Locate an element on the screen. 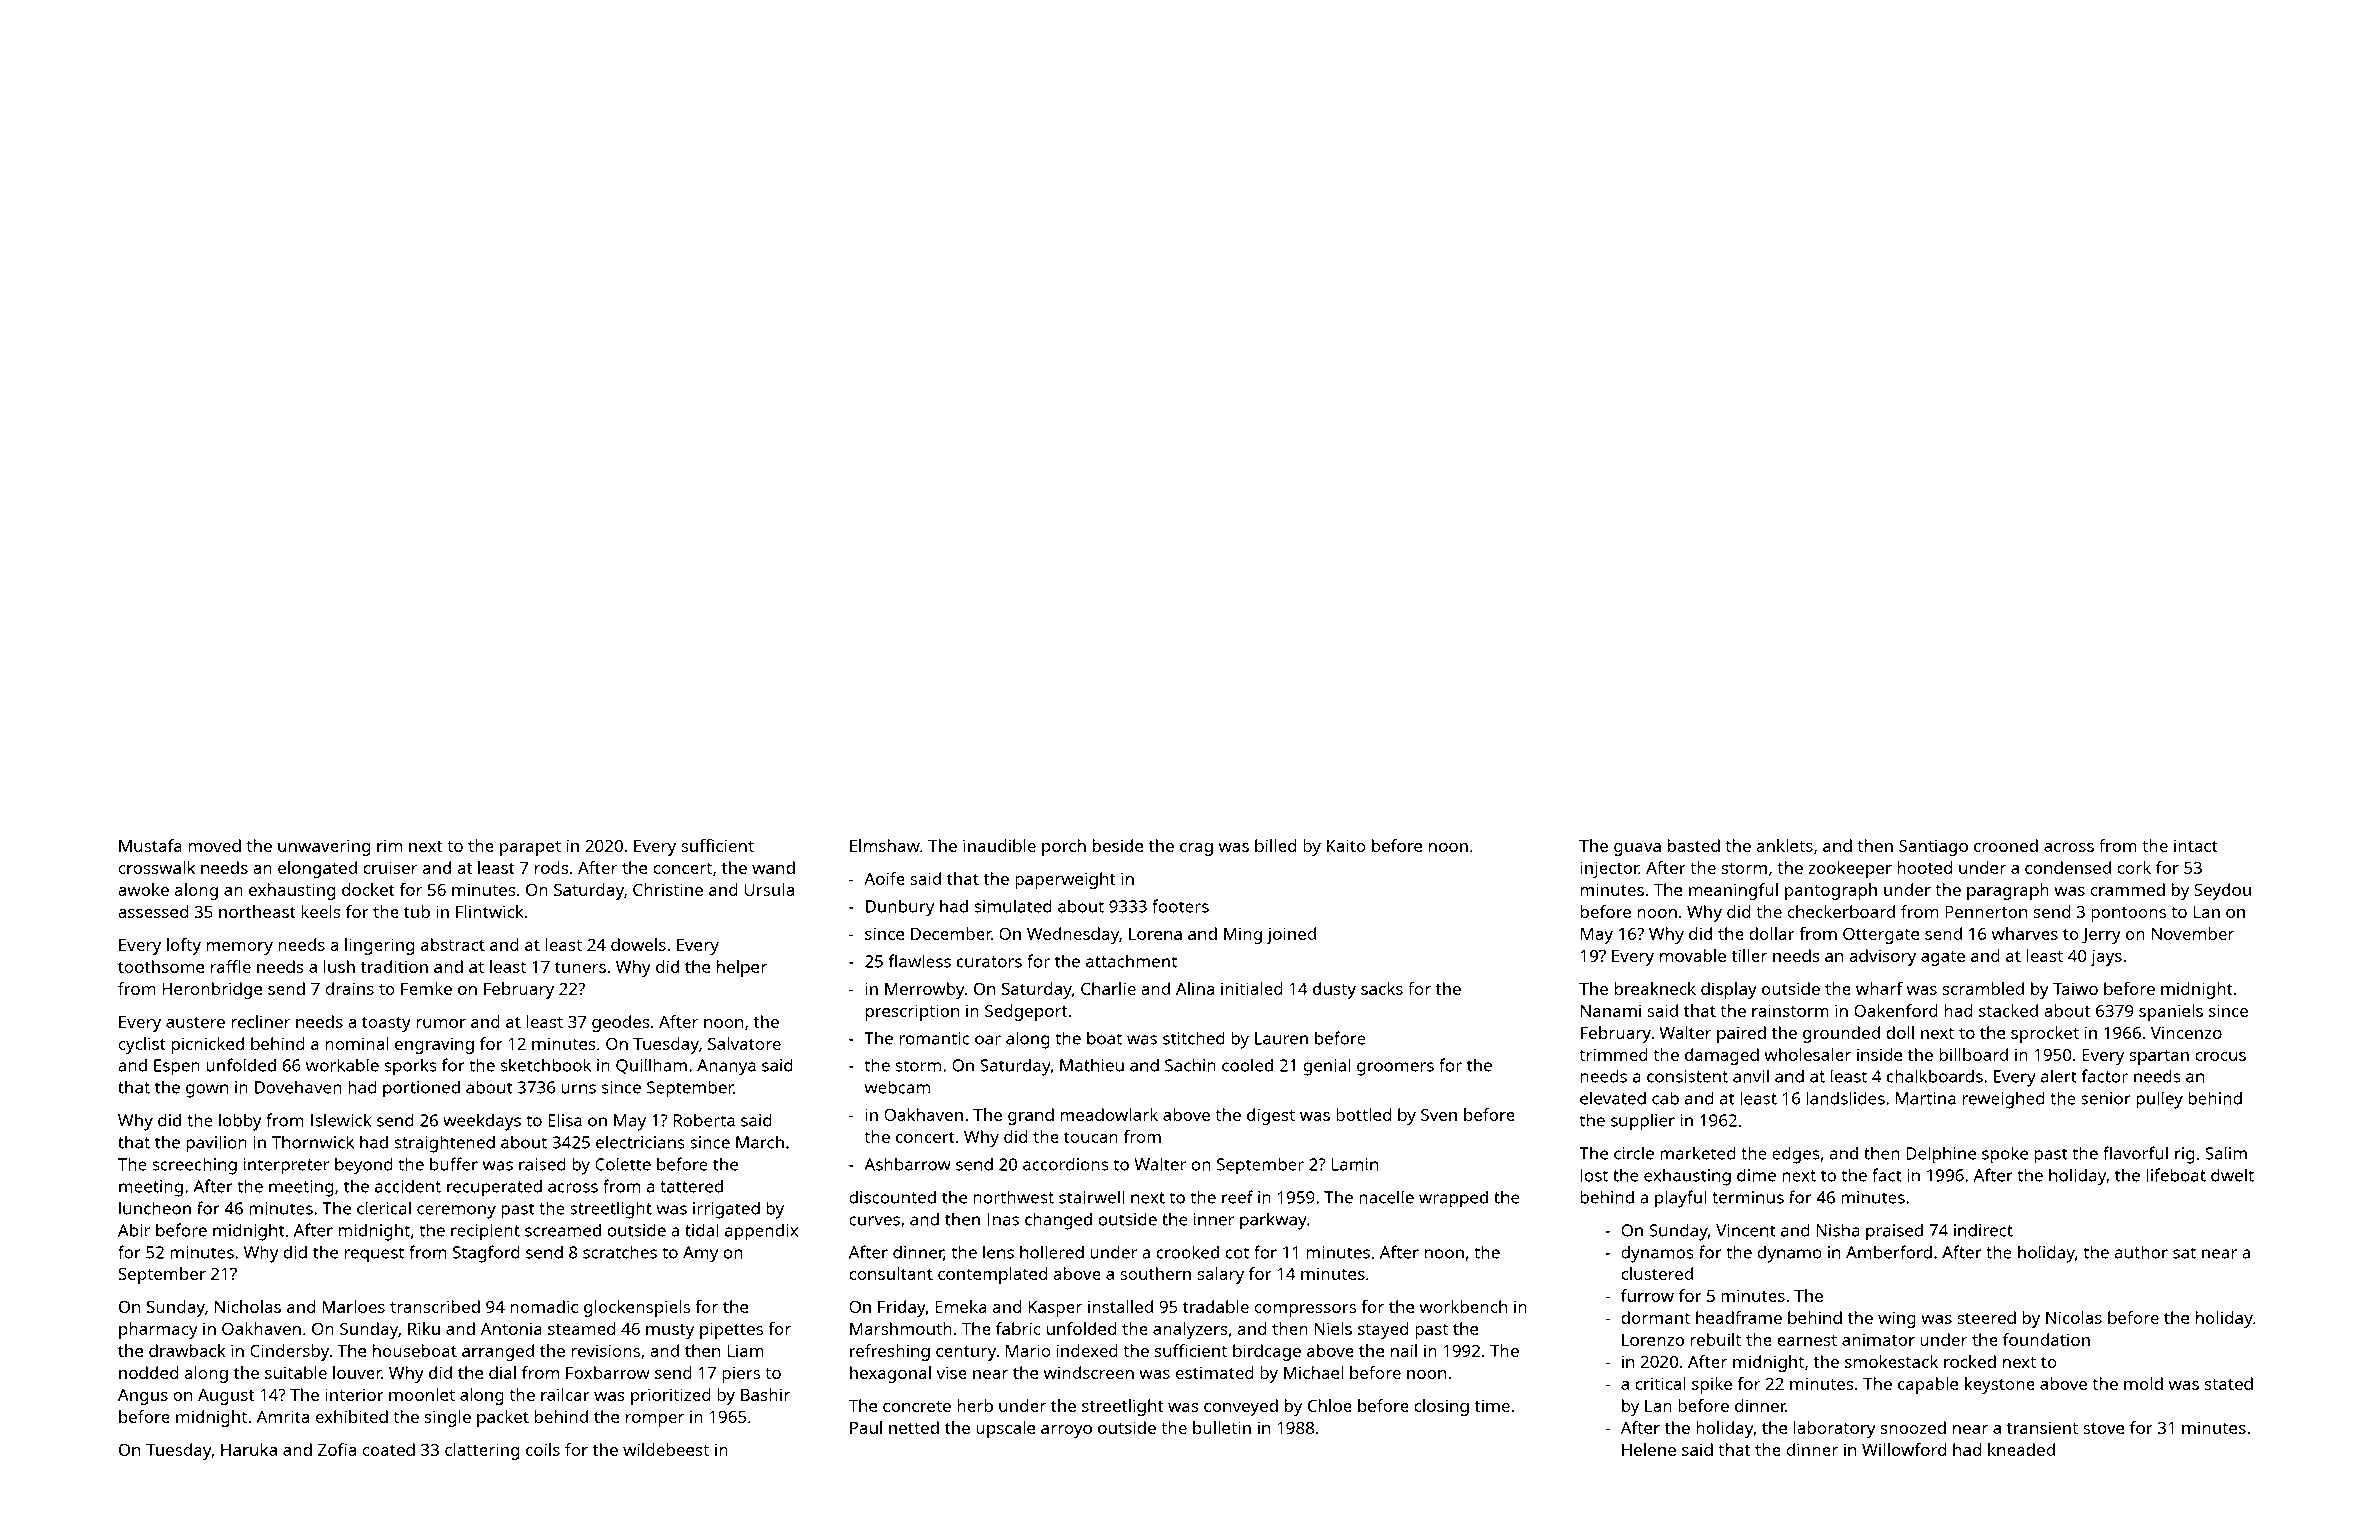 The height and width of the screenshot is (1540, 2380). tradition is located at coordinates (394, 966).
